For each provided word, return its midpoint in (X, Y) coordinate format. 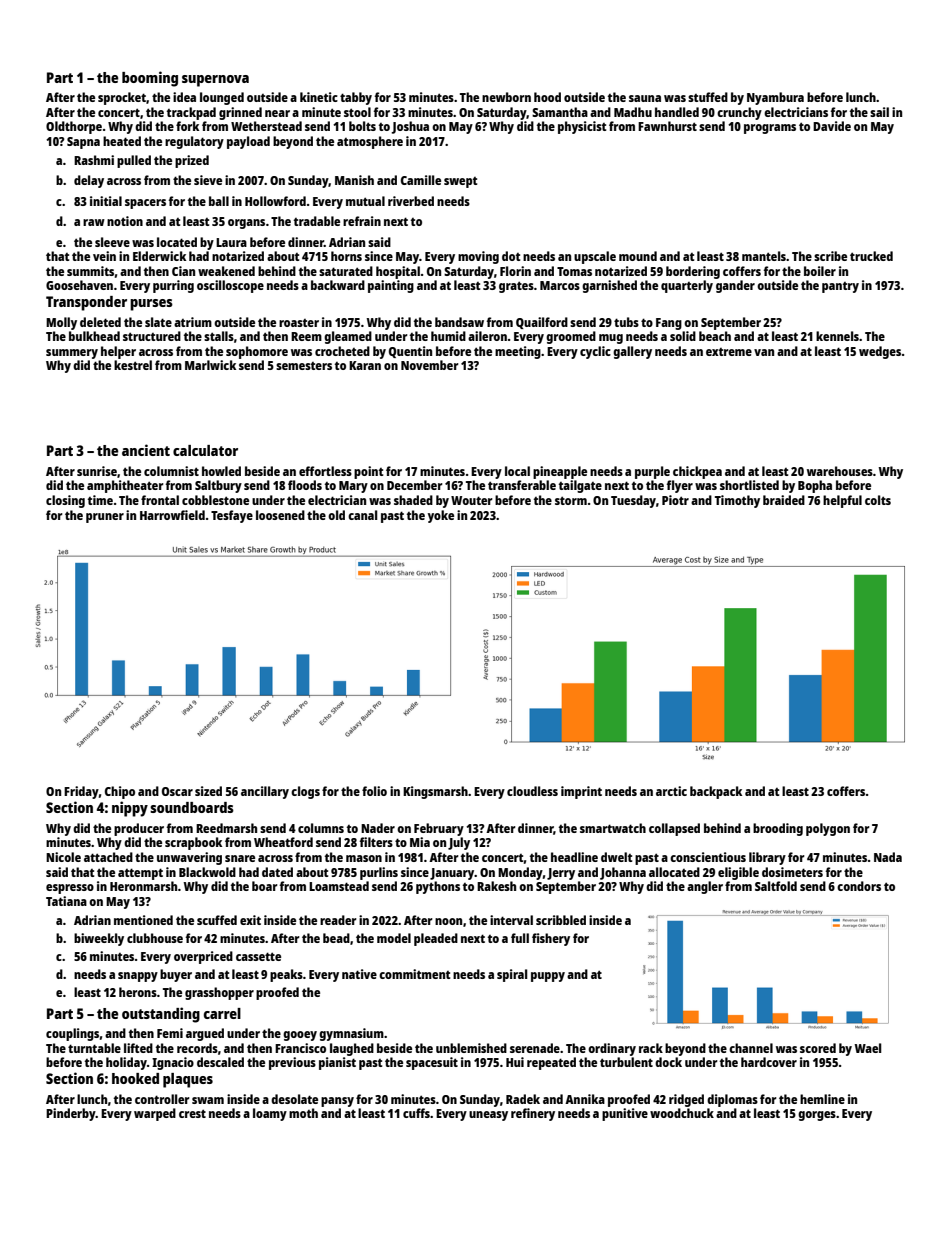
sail (879, 112)
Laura (231, 242)
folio (374, 791)
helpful (842, 501)
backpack (716, 792)
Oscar (177, 791)
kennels (837, 336)
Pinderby (71, 1114)
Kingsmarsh (435, 792)
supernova (215, 81)
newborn (506, 97)
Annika (585, 1099)
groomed (571, 337)
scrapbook (193, 843)
